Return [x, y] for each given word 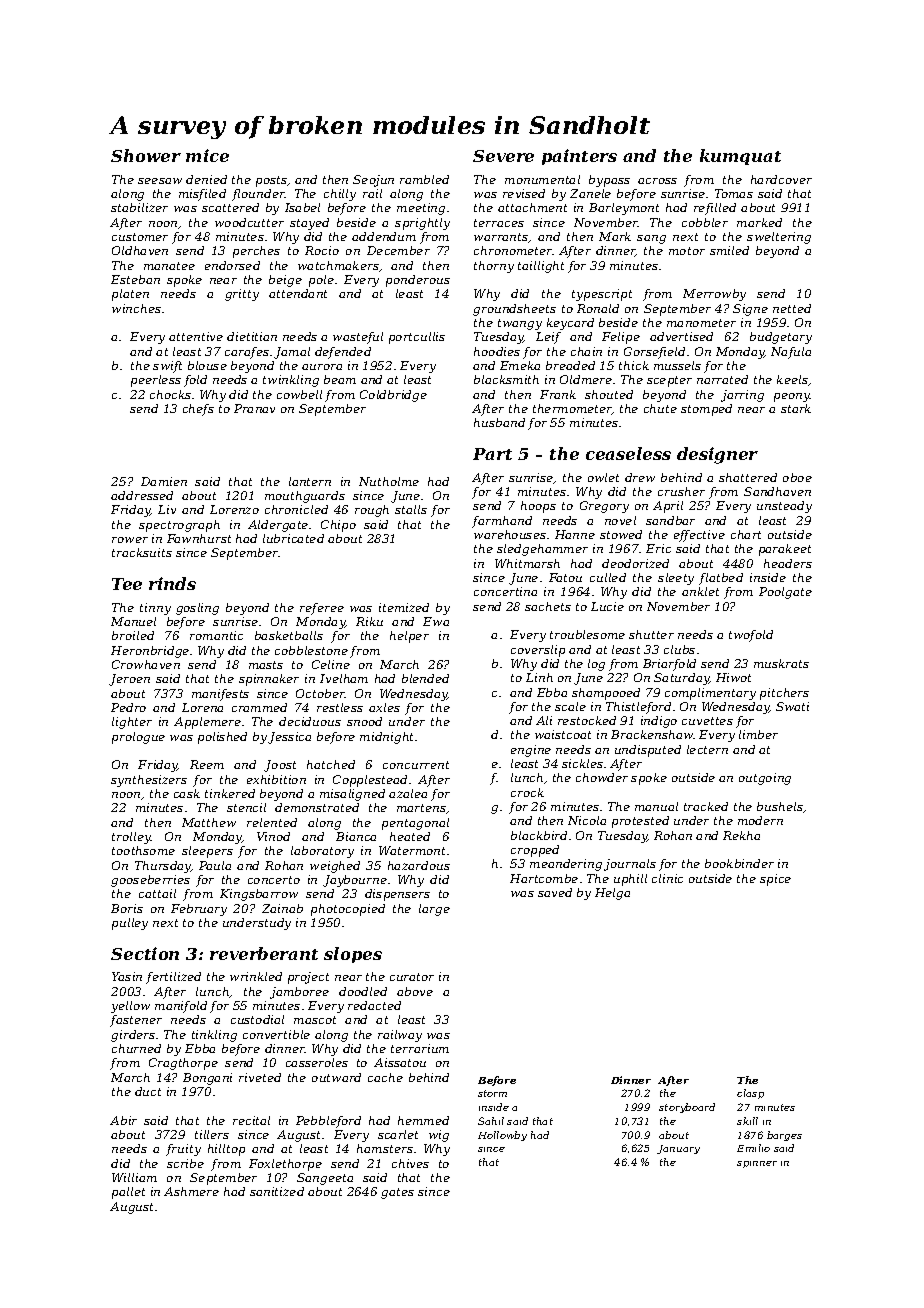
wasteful [358, 338]
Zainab [282, 908]
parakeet [785, 550]
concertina [505, 591]
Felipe [621, 338]
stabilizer [139, 207]
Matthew [209, 822]
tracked [706, 806]
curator [412, 977]
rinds [172, 583]
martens [421, 808]
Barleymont [624, 209]
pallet [128, 1193]
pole [321, 281]
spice [775, 880]
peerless [156, 381]
